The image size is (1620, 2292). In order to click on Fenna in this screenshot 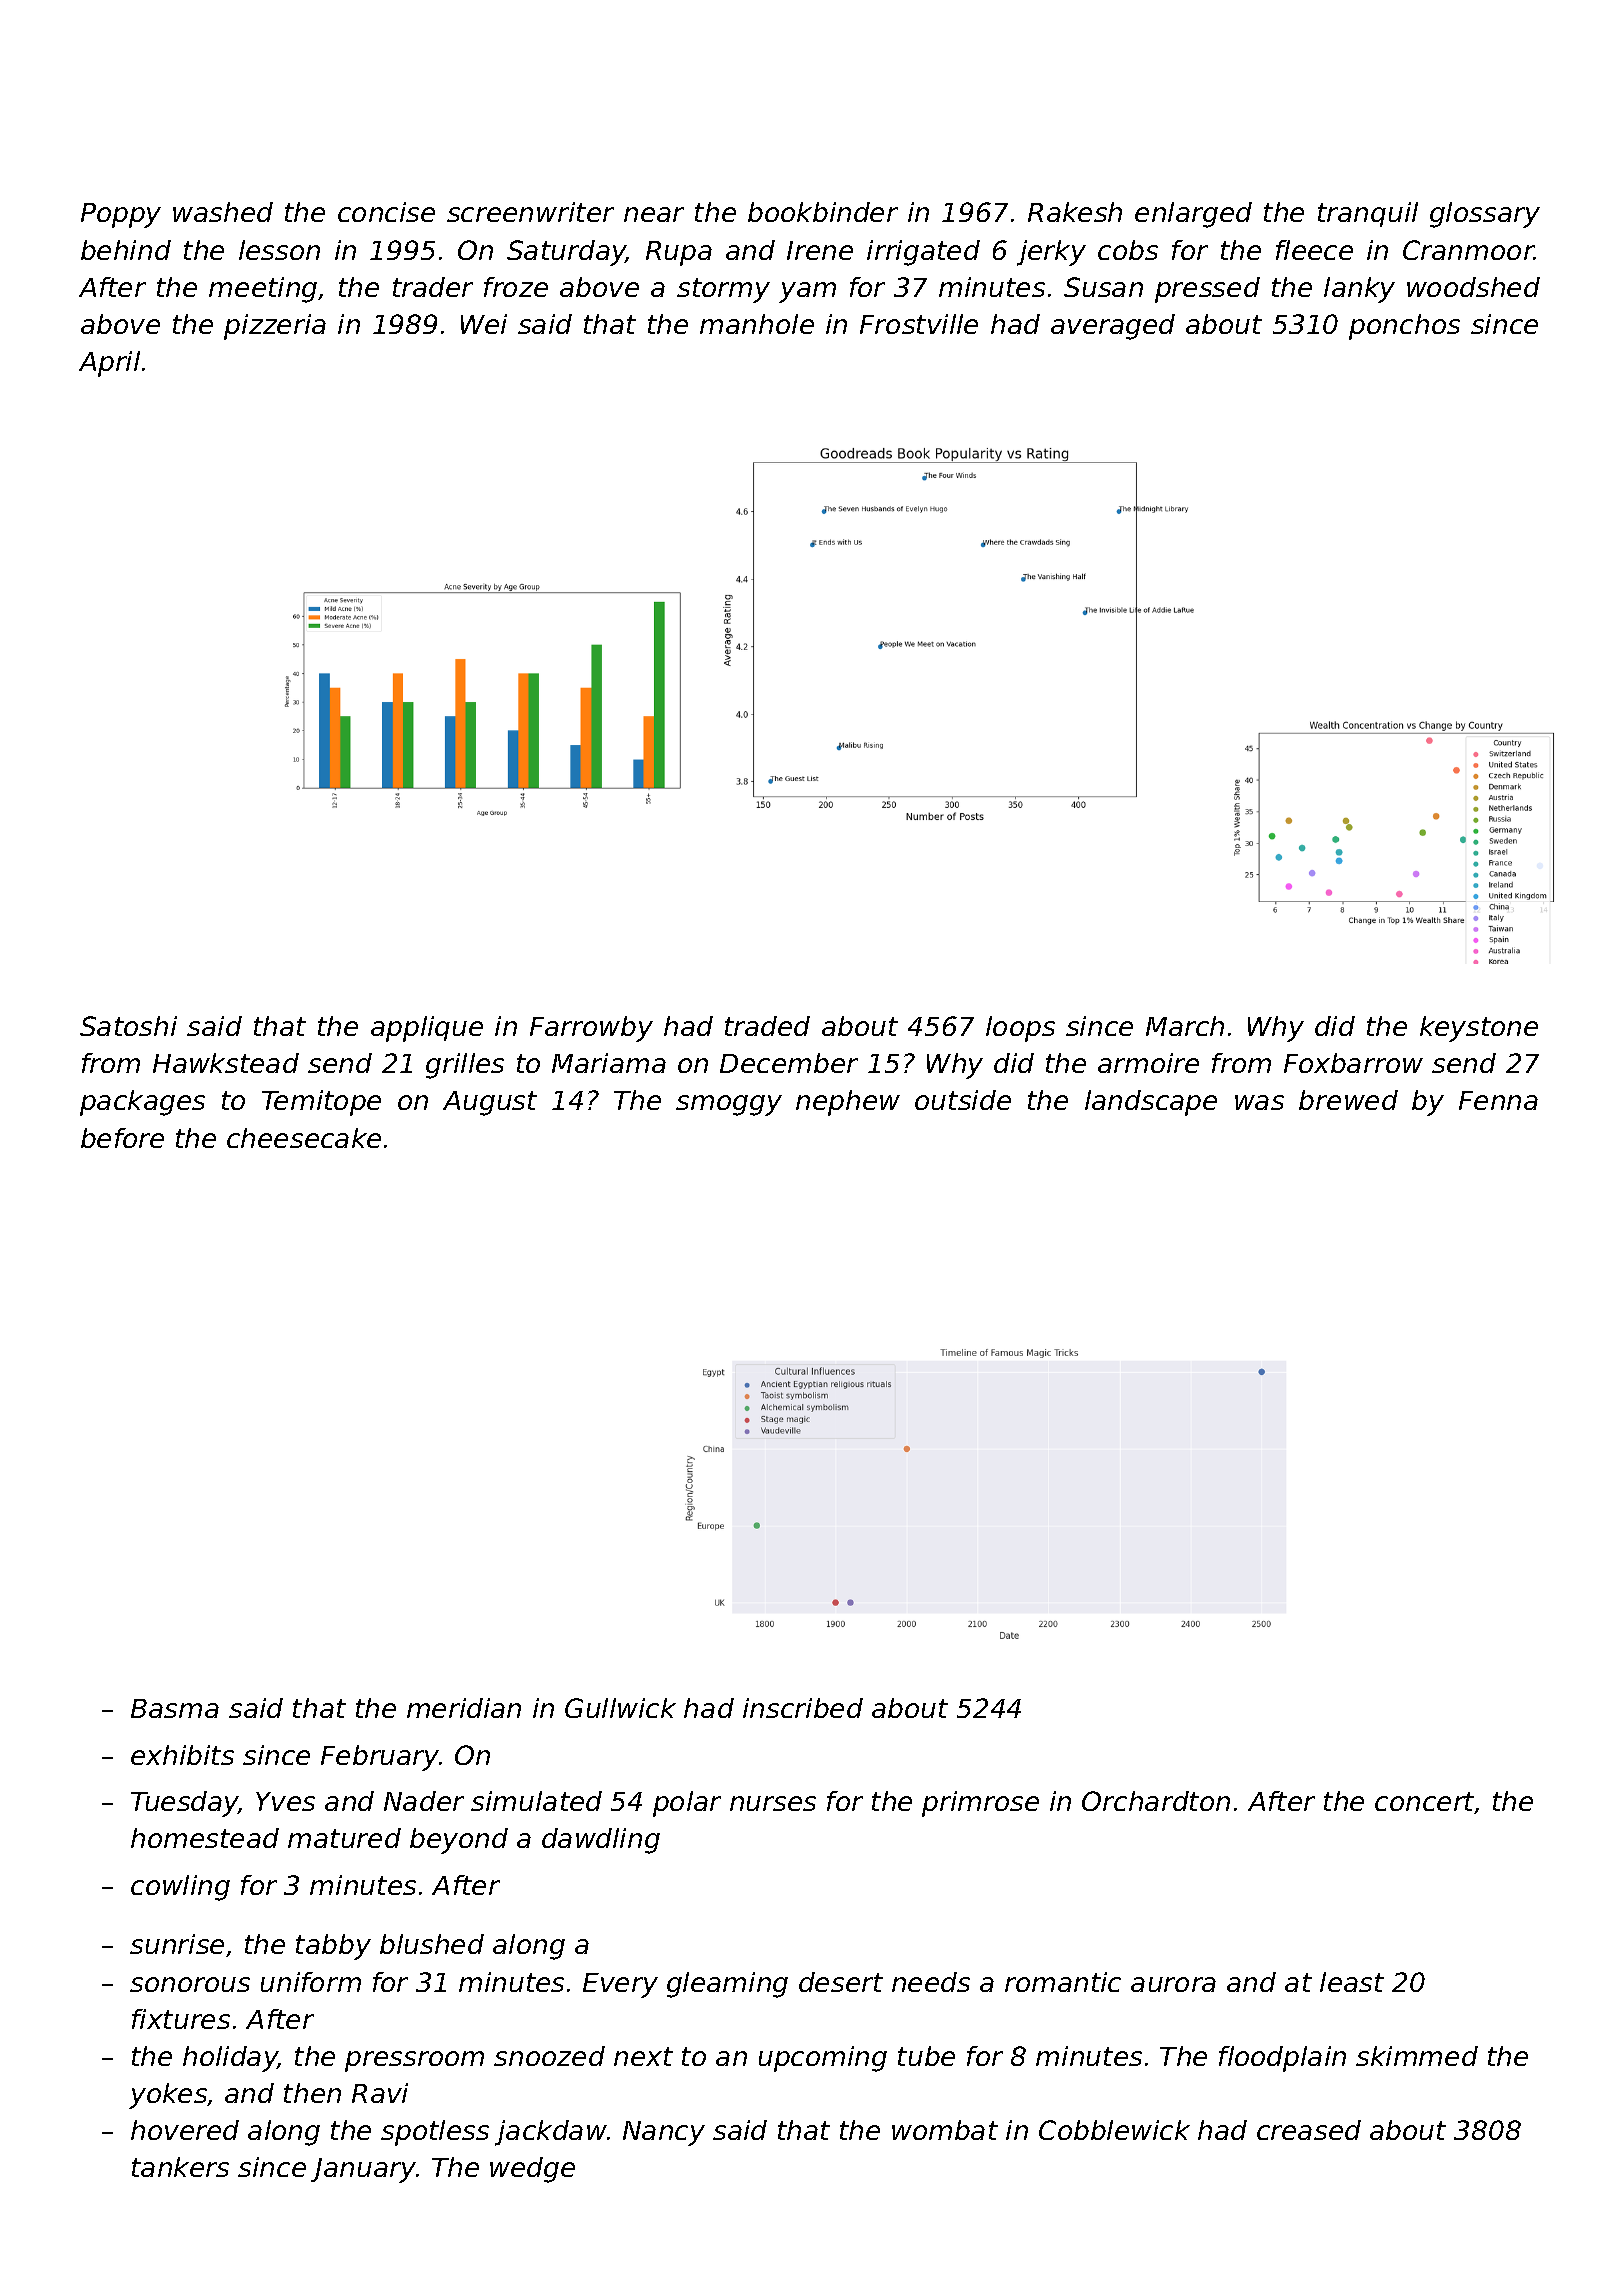, I will do `click(1498, 1100)`.
